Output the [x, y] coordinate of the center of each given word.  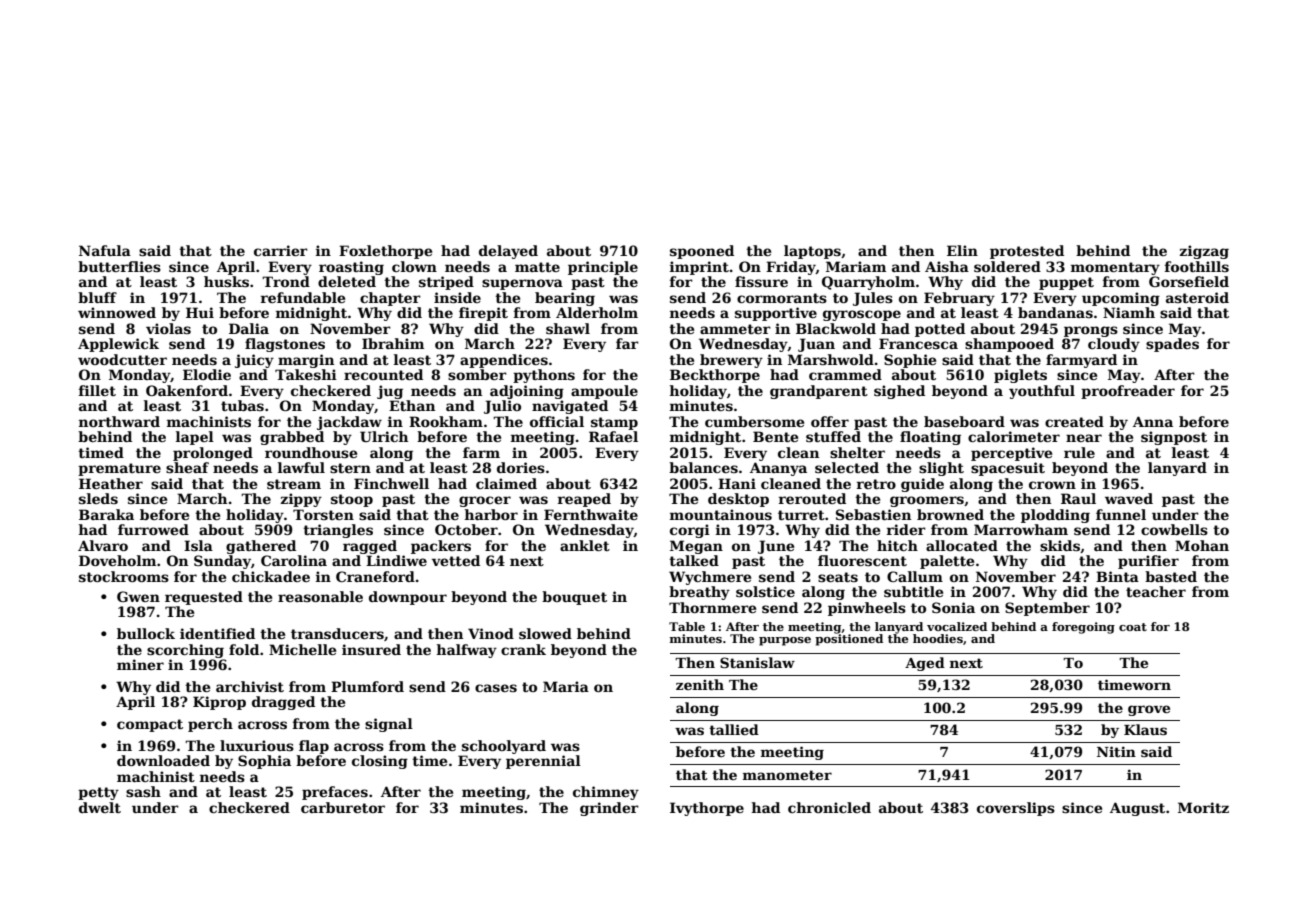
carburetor [343, 807]
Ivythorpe [707, 809]
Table [687, 626]
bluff [97, 297]
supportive [776, 314]
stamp [614, 423]
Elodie [207, 374]
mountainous [721, 514]
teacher [1156, 591]
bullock [146, 633]
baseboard [964, 421]
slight [941, 469]
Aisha [947, 266]
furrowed [153, 529]
